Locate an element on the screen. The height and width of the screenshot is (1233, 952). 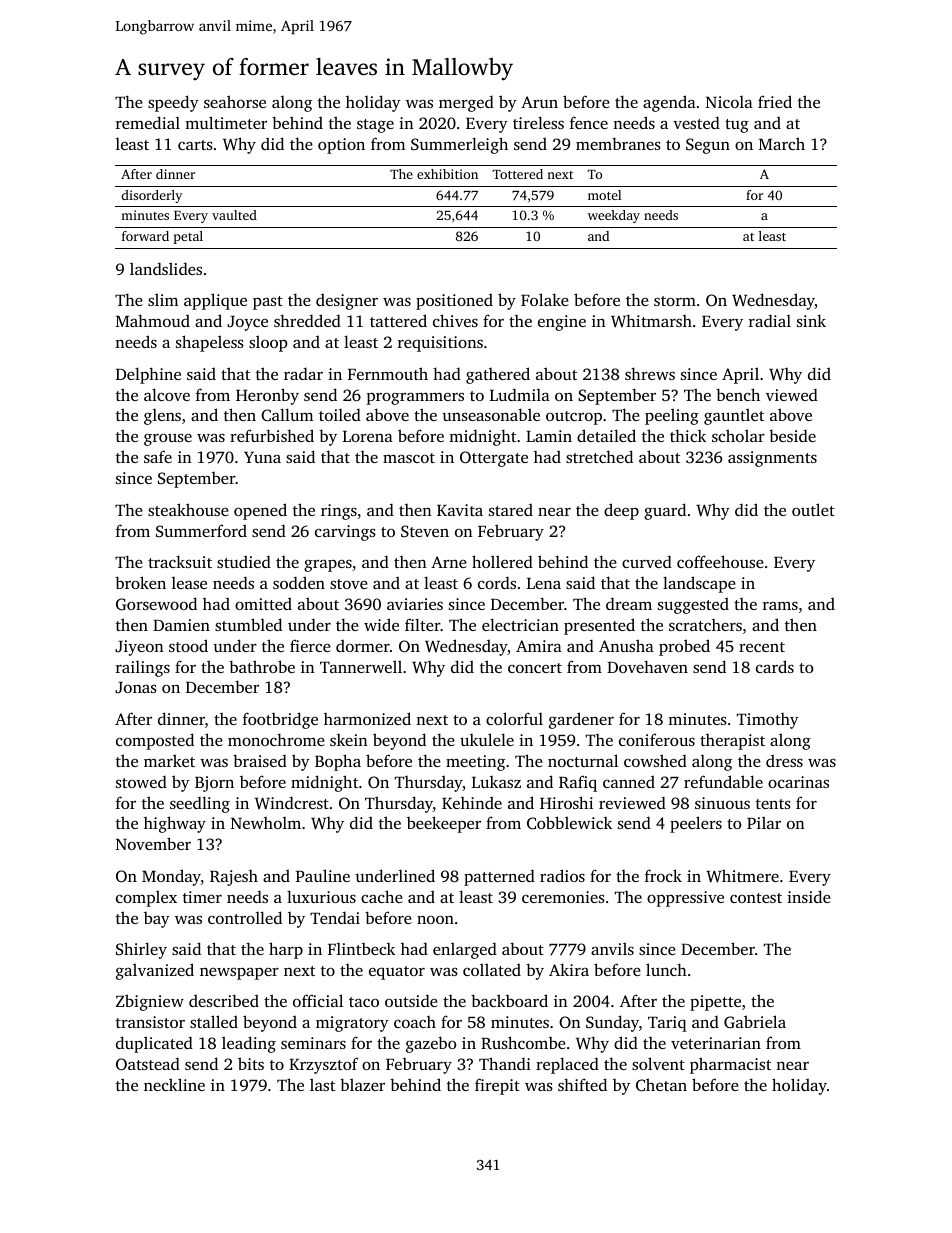
Ottergate is located at coordinates (494, 459).
